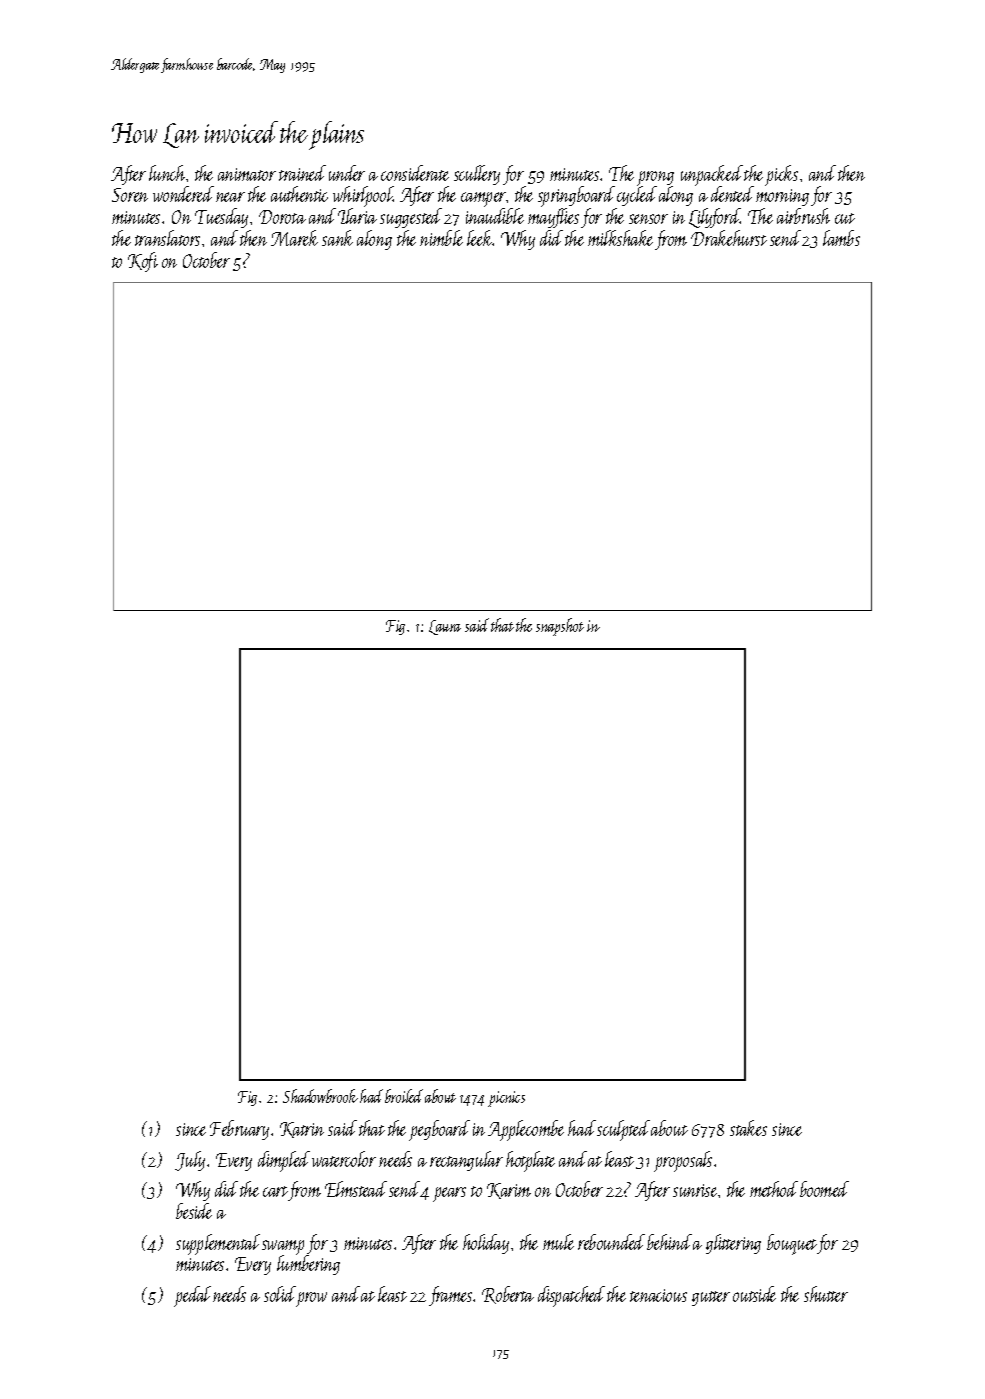  What do you see at coordinates (167, 238) in the page?
I see `translators` at bounding box center [167, 238].
